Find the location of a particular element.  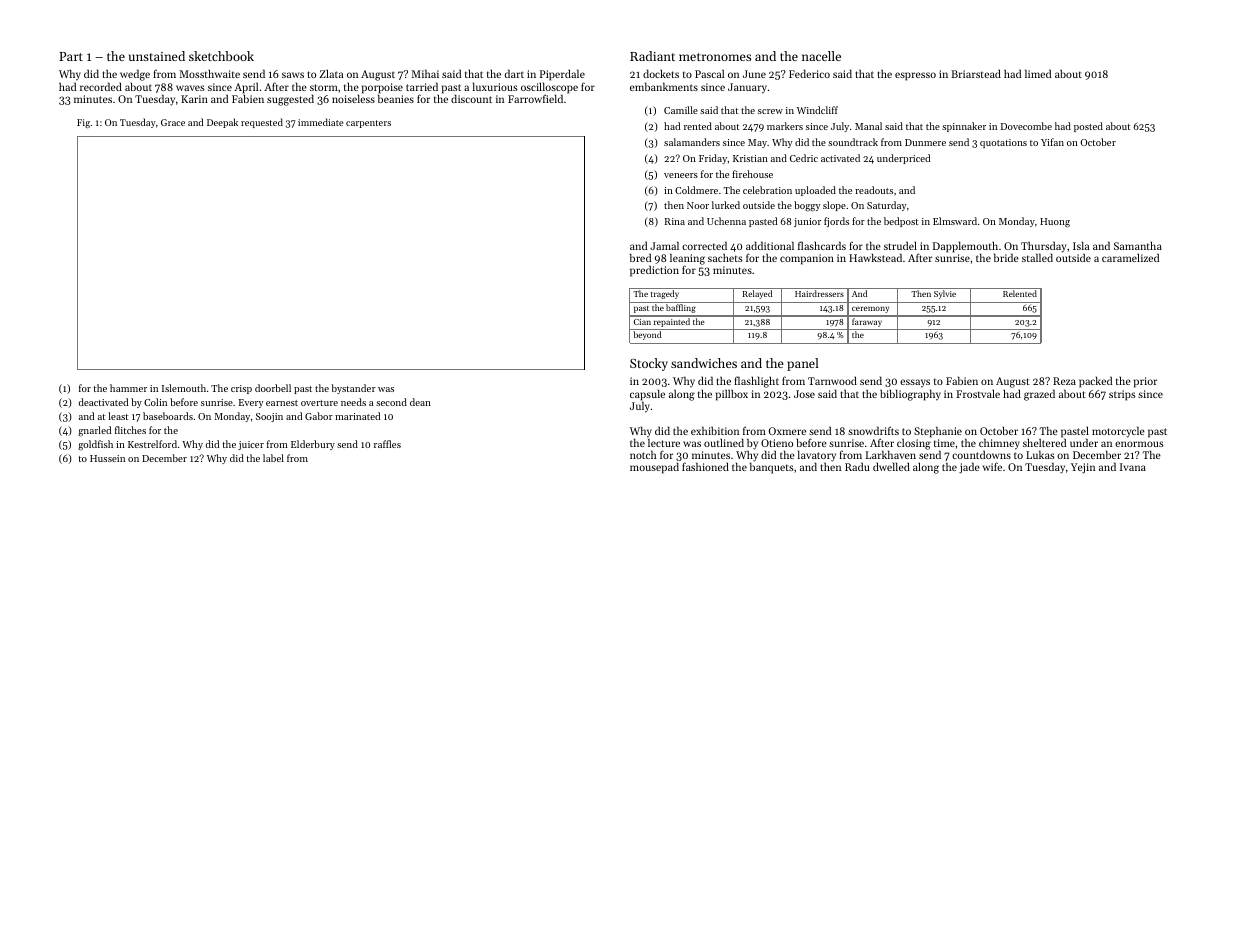

Radiant is located at coordinates (652, 56).
